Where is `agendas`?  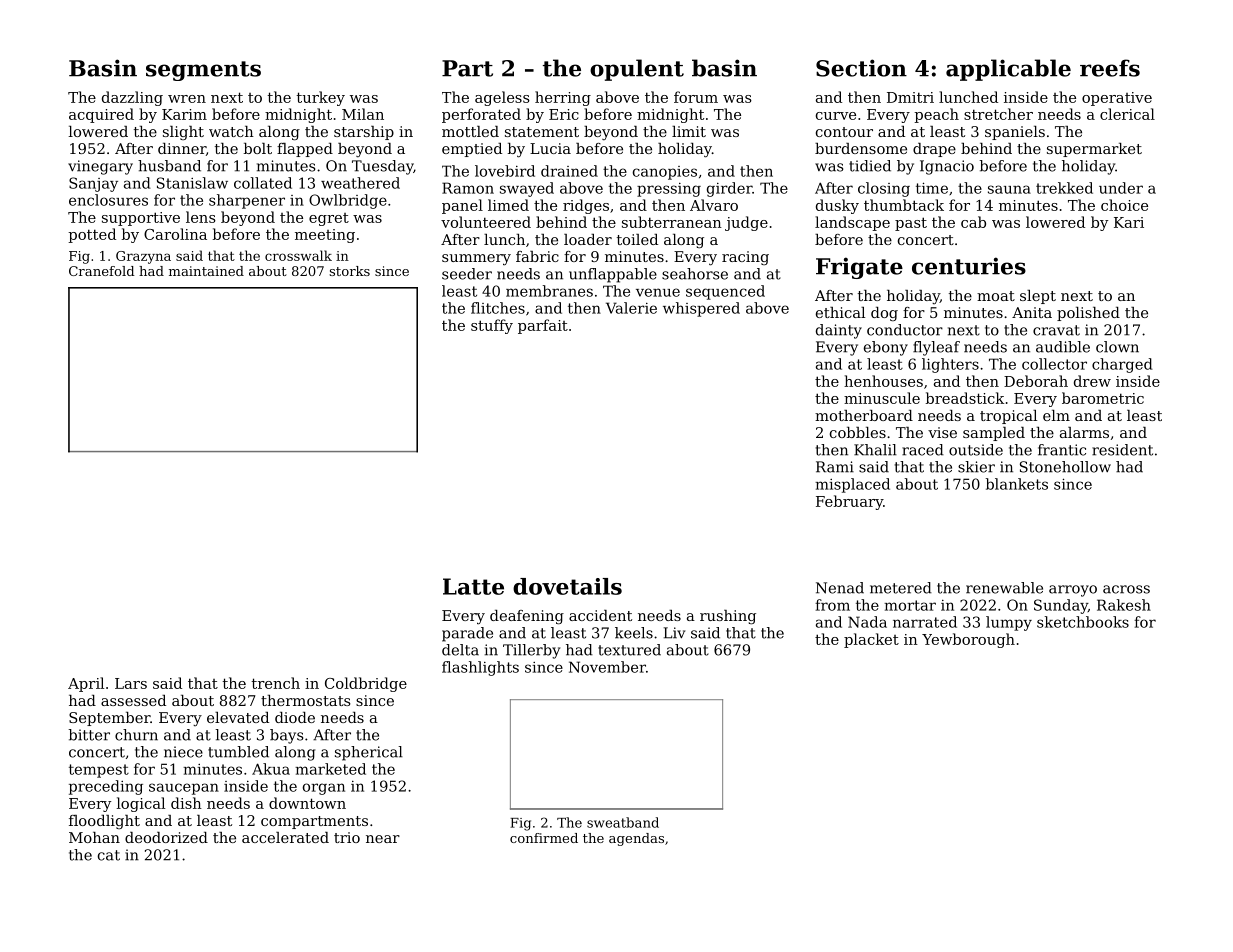
agendas is located at coordinates (636, 839).
